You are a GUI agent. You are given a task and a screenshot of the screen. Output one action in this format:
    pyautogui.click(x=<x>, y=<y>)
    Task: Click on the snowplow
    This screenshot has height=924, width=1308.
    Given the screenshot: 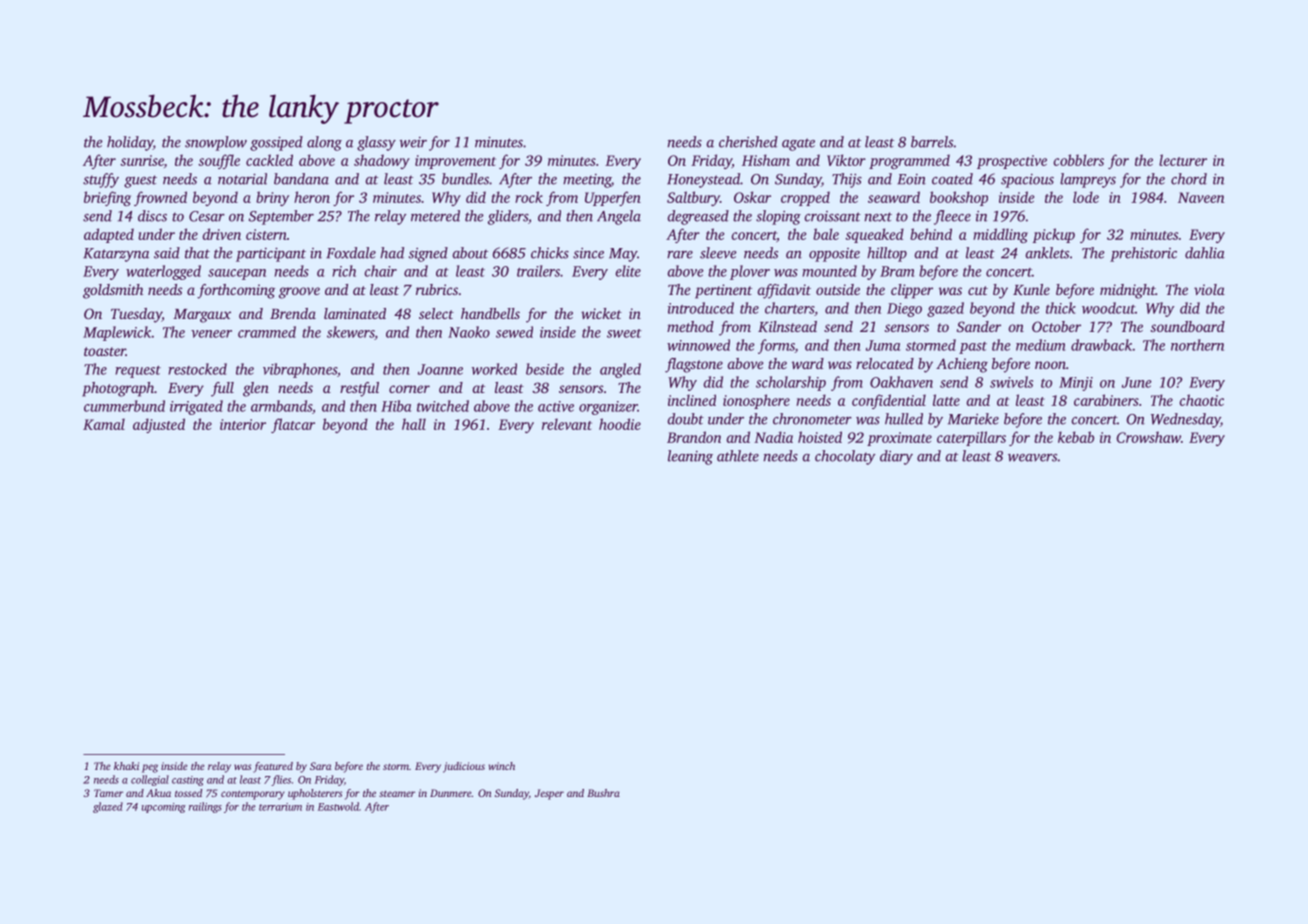 What is the action you would take?
    pyautogui.click(x=216, y=143)
